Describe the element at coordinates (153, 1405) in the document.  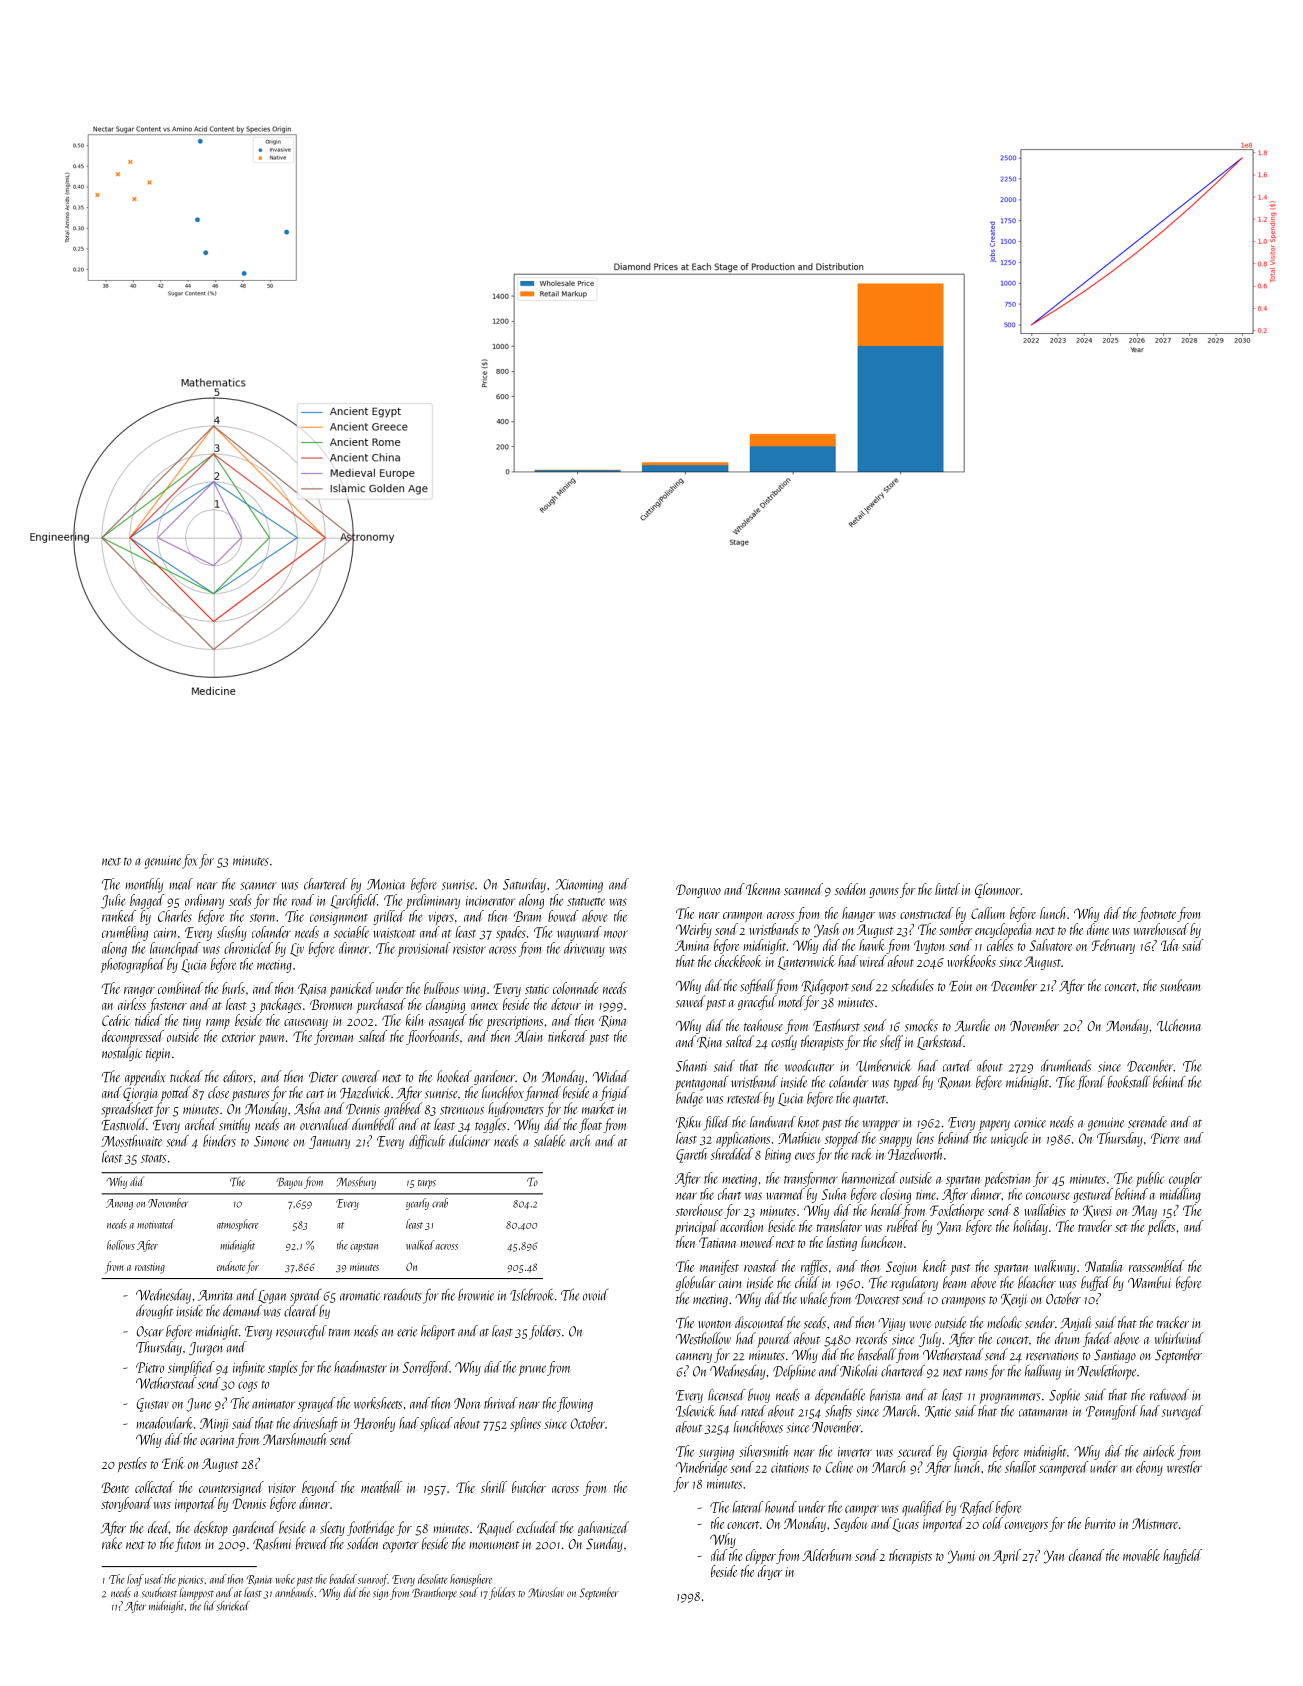
I see `Gustav` at that location.
